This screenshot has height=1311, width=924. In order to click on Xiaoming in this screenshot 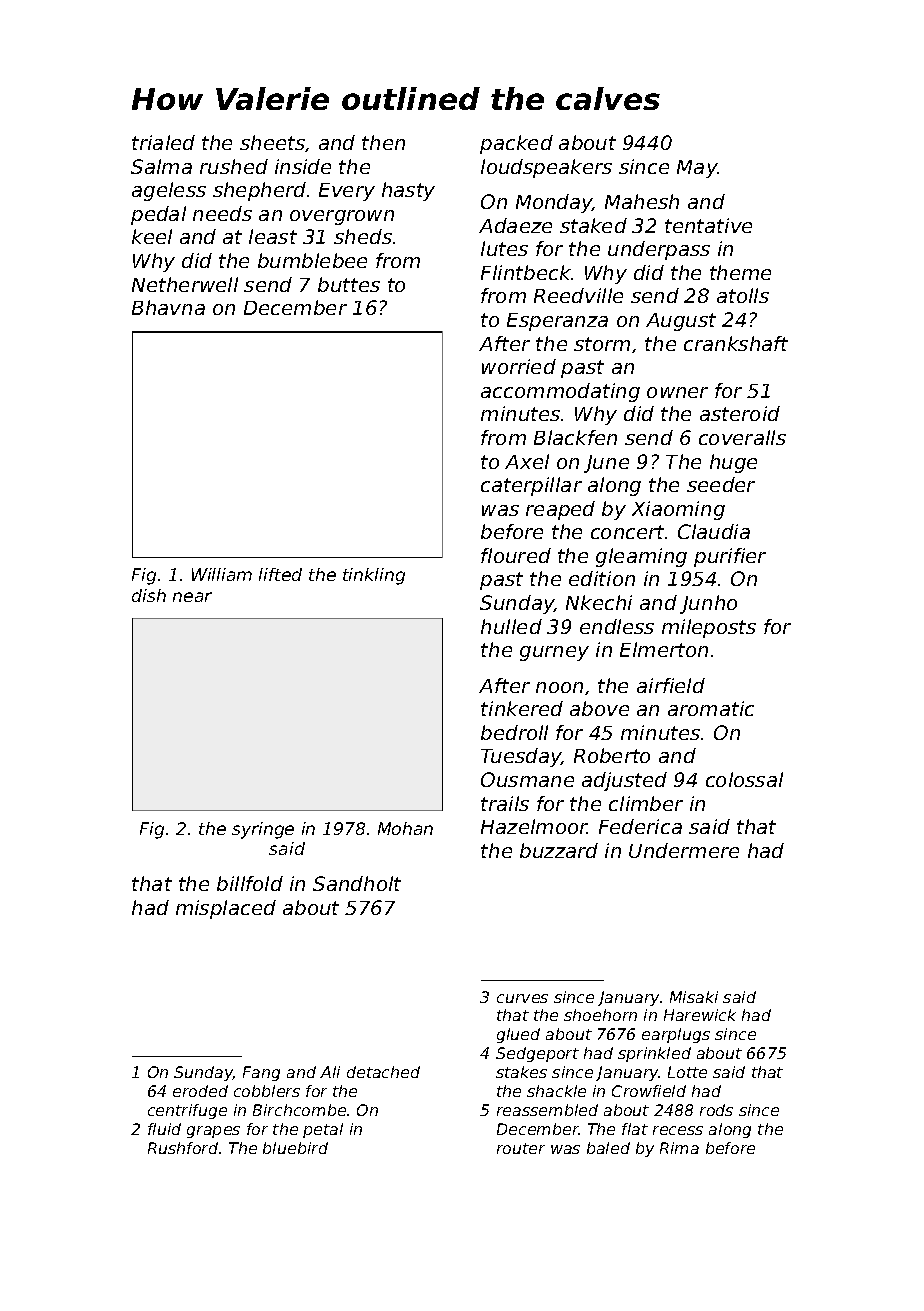, I will do `click(678, 510)`.
